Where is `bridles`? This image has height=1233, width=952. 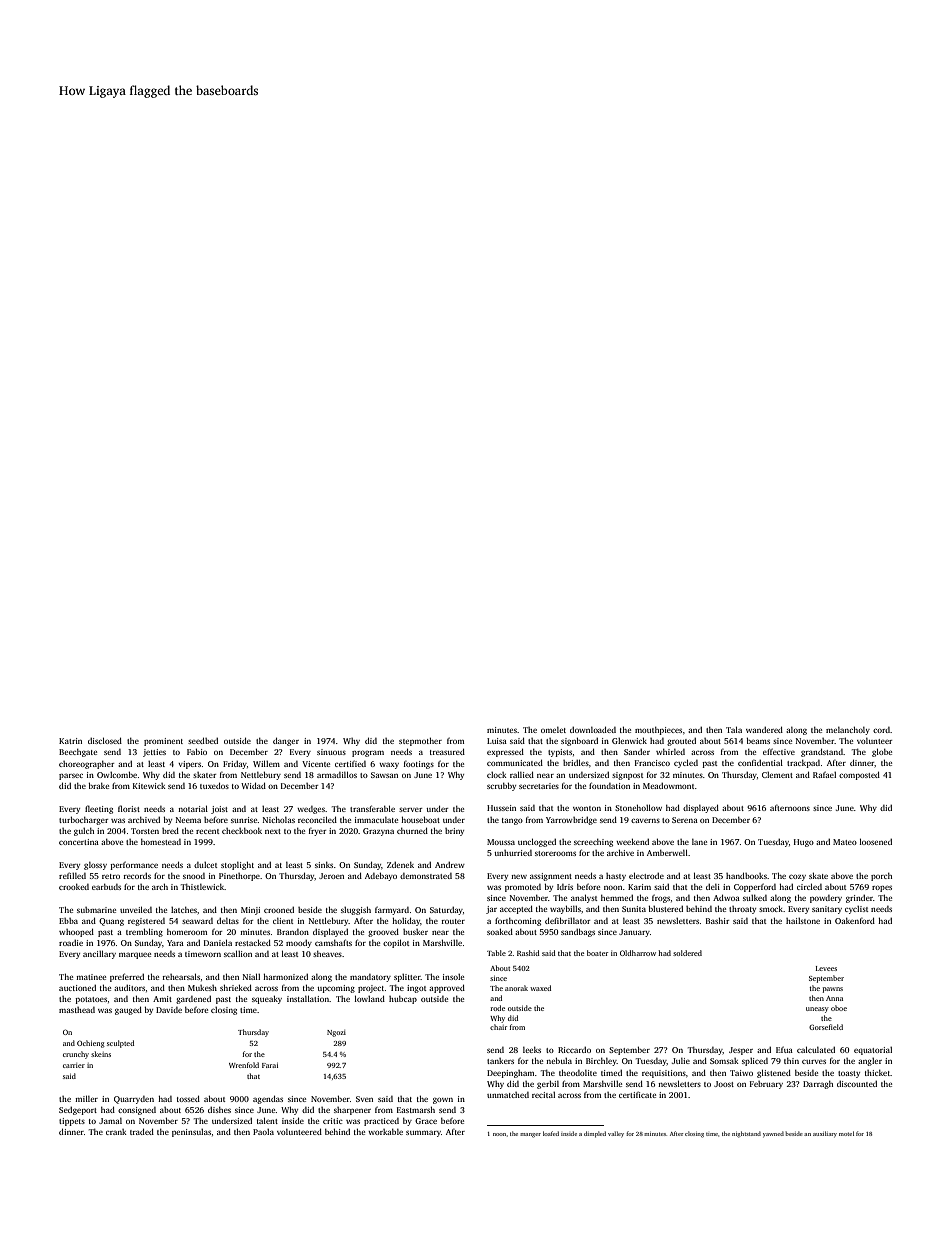
bridles is located at coordinates (576, 762).
